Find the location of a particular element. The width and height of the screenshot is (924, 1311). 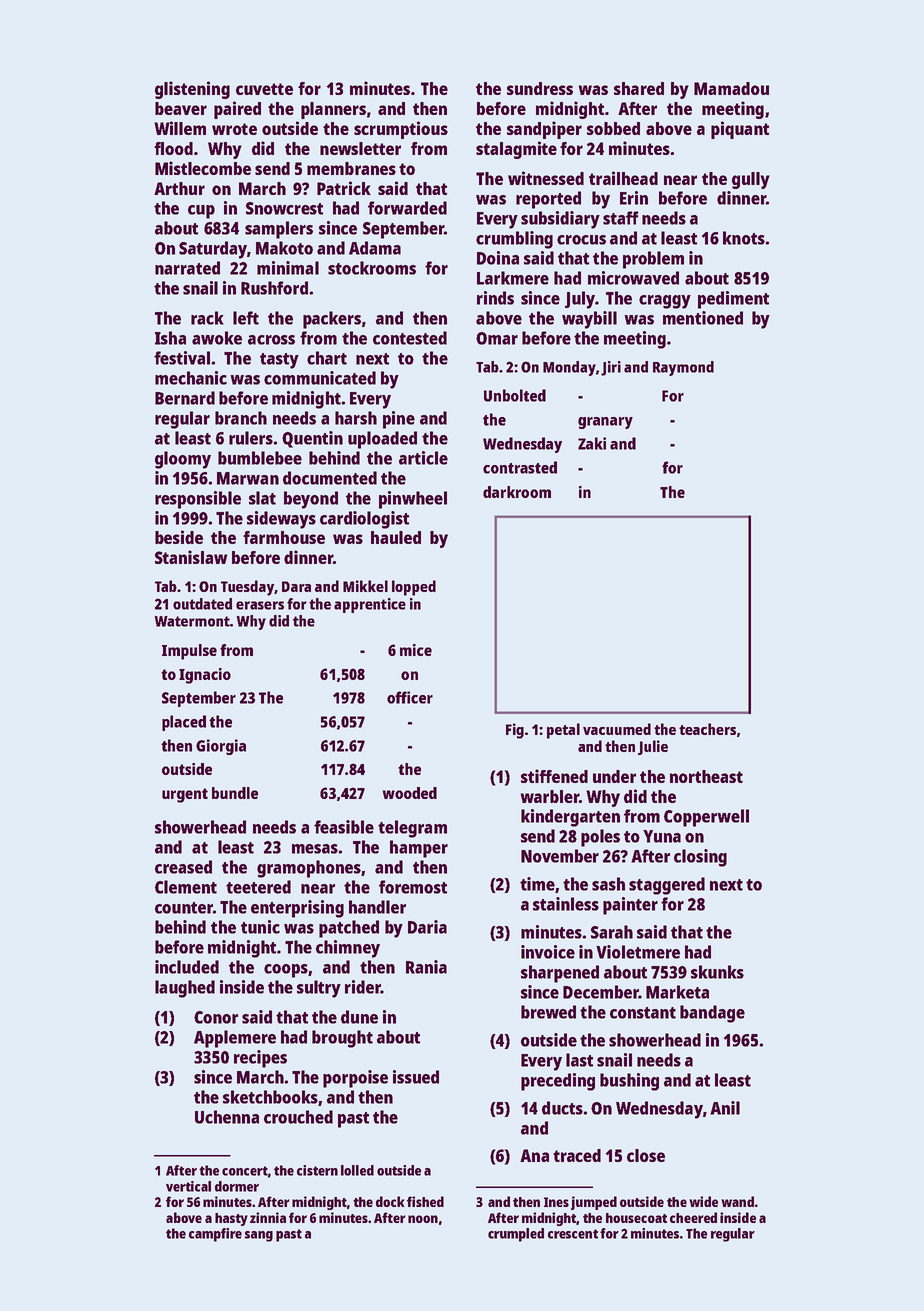

issued is located at coordinates (416, 1077).
